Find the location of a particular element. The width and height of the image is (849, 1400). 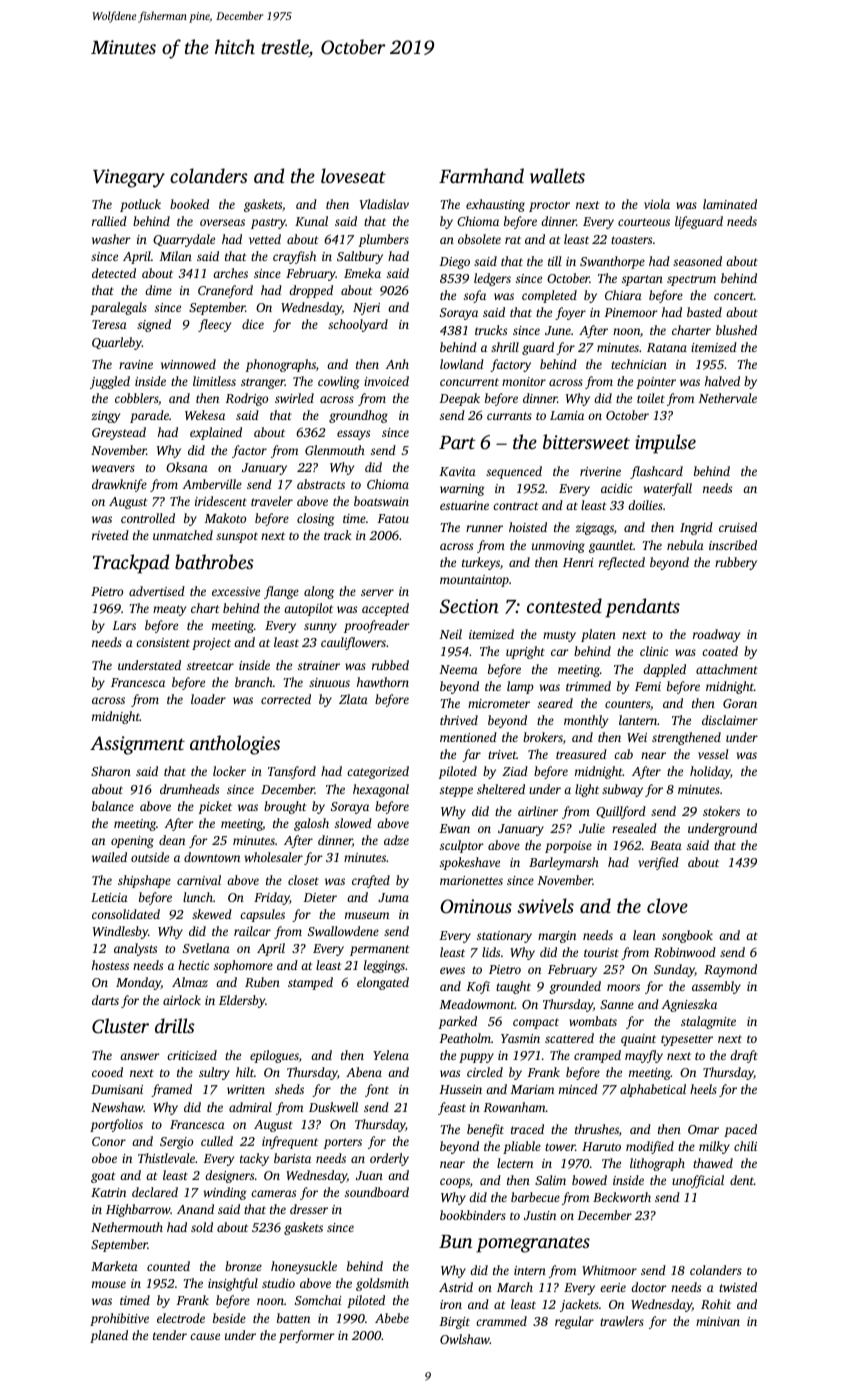

Almaz is located at coordinates (190, 982).
